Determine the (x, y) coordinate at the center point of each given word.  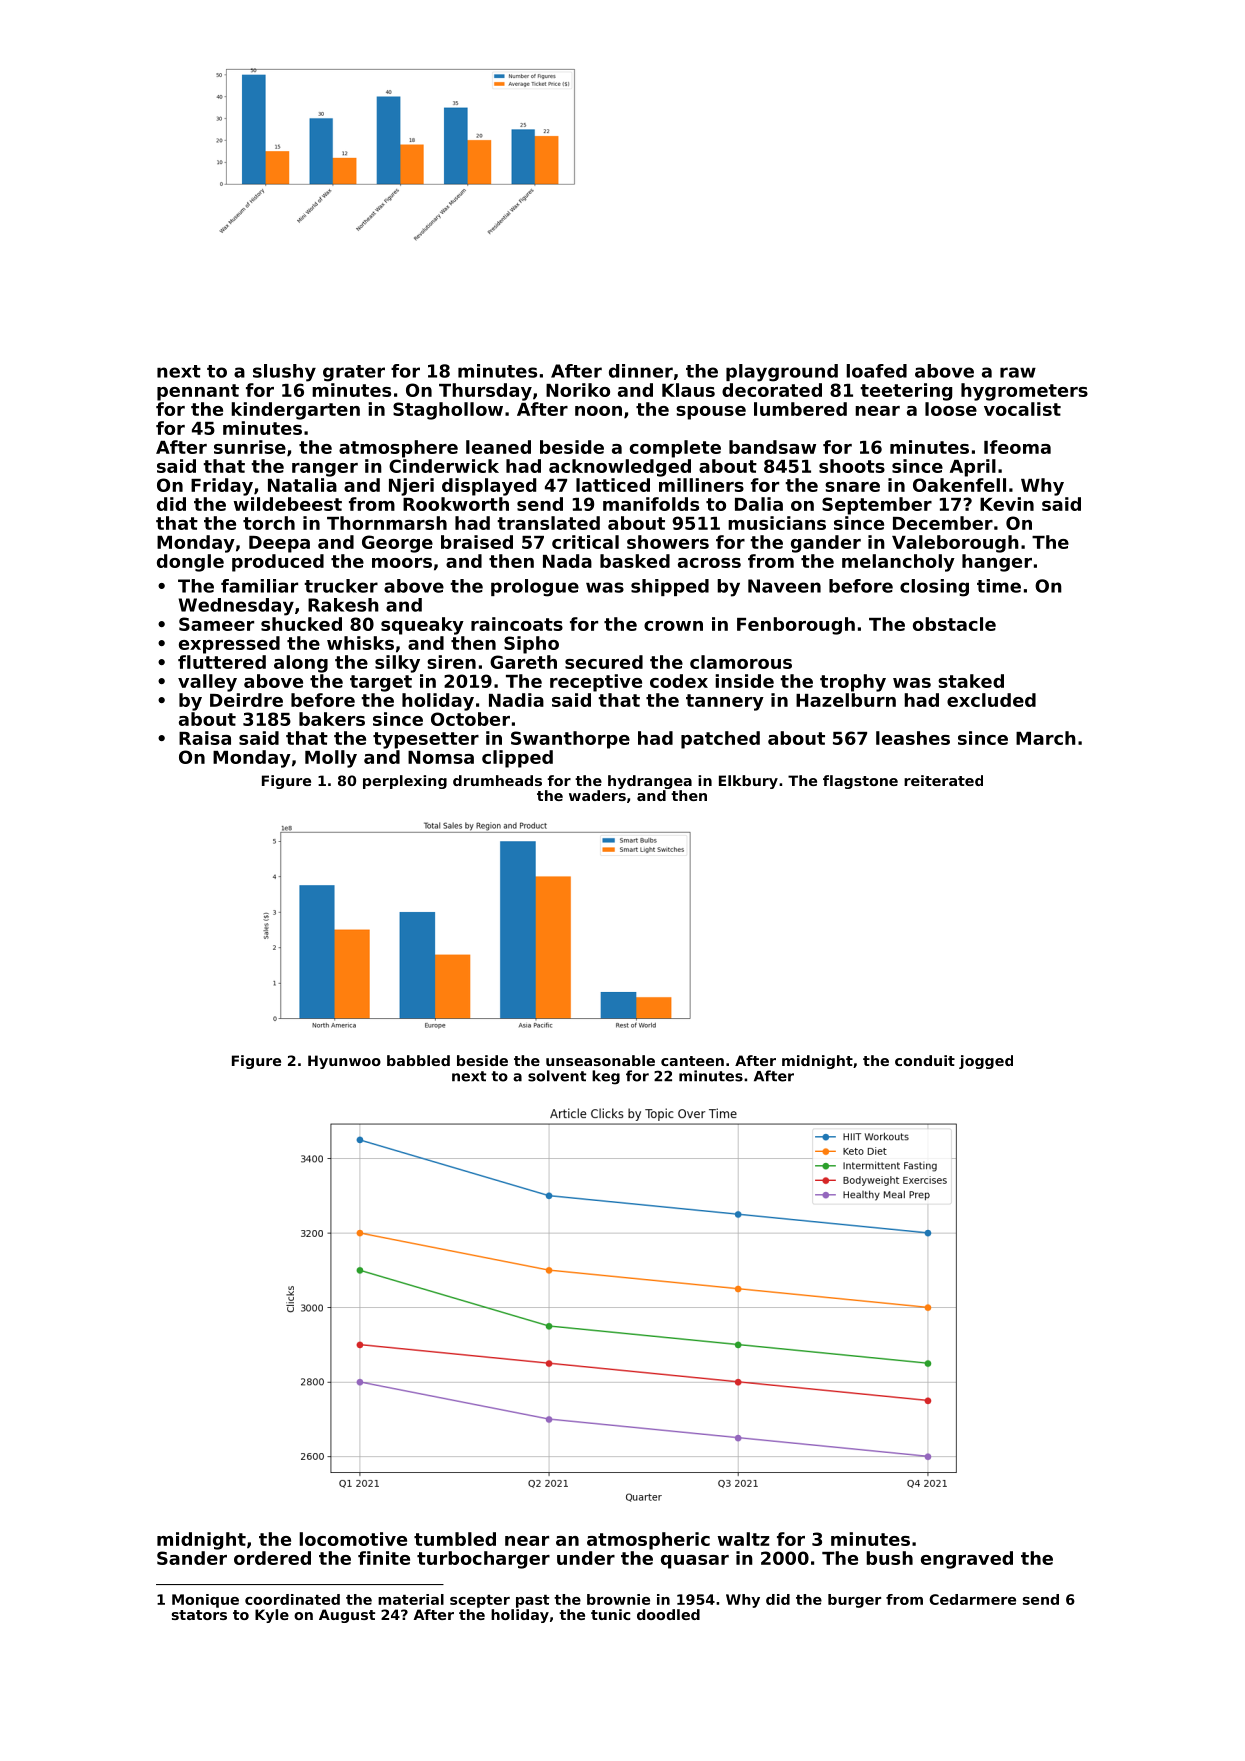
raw (1018, 372)
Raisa (205, 738)
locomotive (353, 1539)
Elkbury (748, 782)
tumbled (455, 1539)
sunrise (250, 447)
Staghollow (448, 411)
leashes (913, 738)
